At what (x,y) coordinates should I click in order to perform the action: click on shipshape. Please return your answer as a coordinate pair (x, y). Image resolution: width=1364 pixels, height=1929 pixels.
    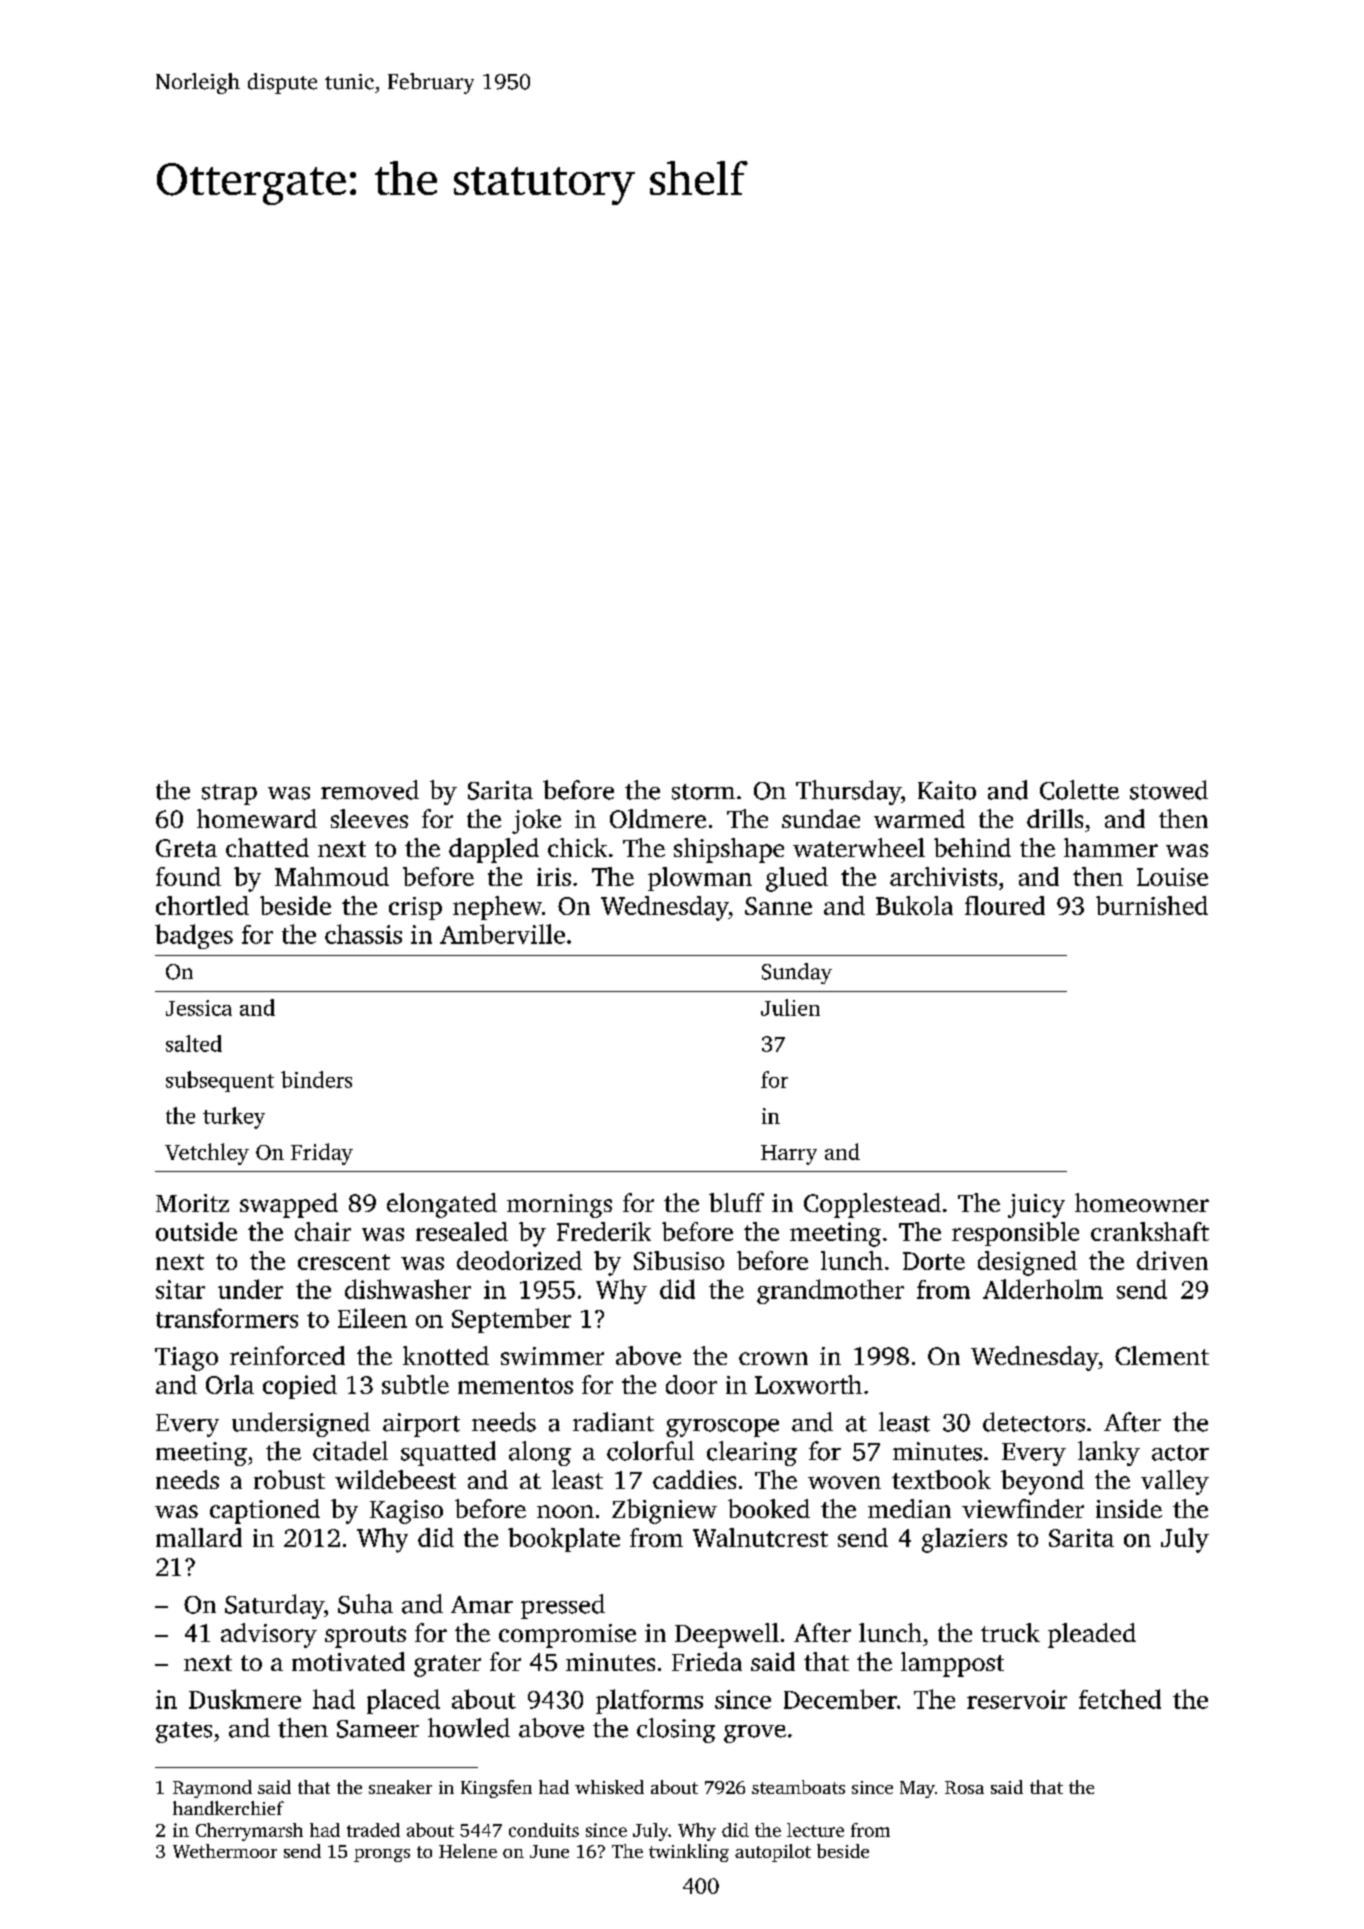
    Looking at the image, I should click on (729, 850).
